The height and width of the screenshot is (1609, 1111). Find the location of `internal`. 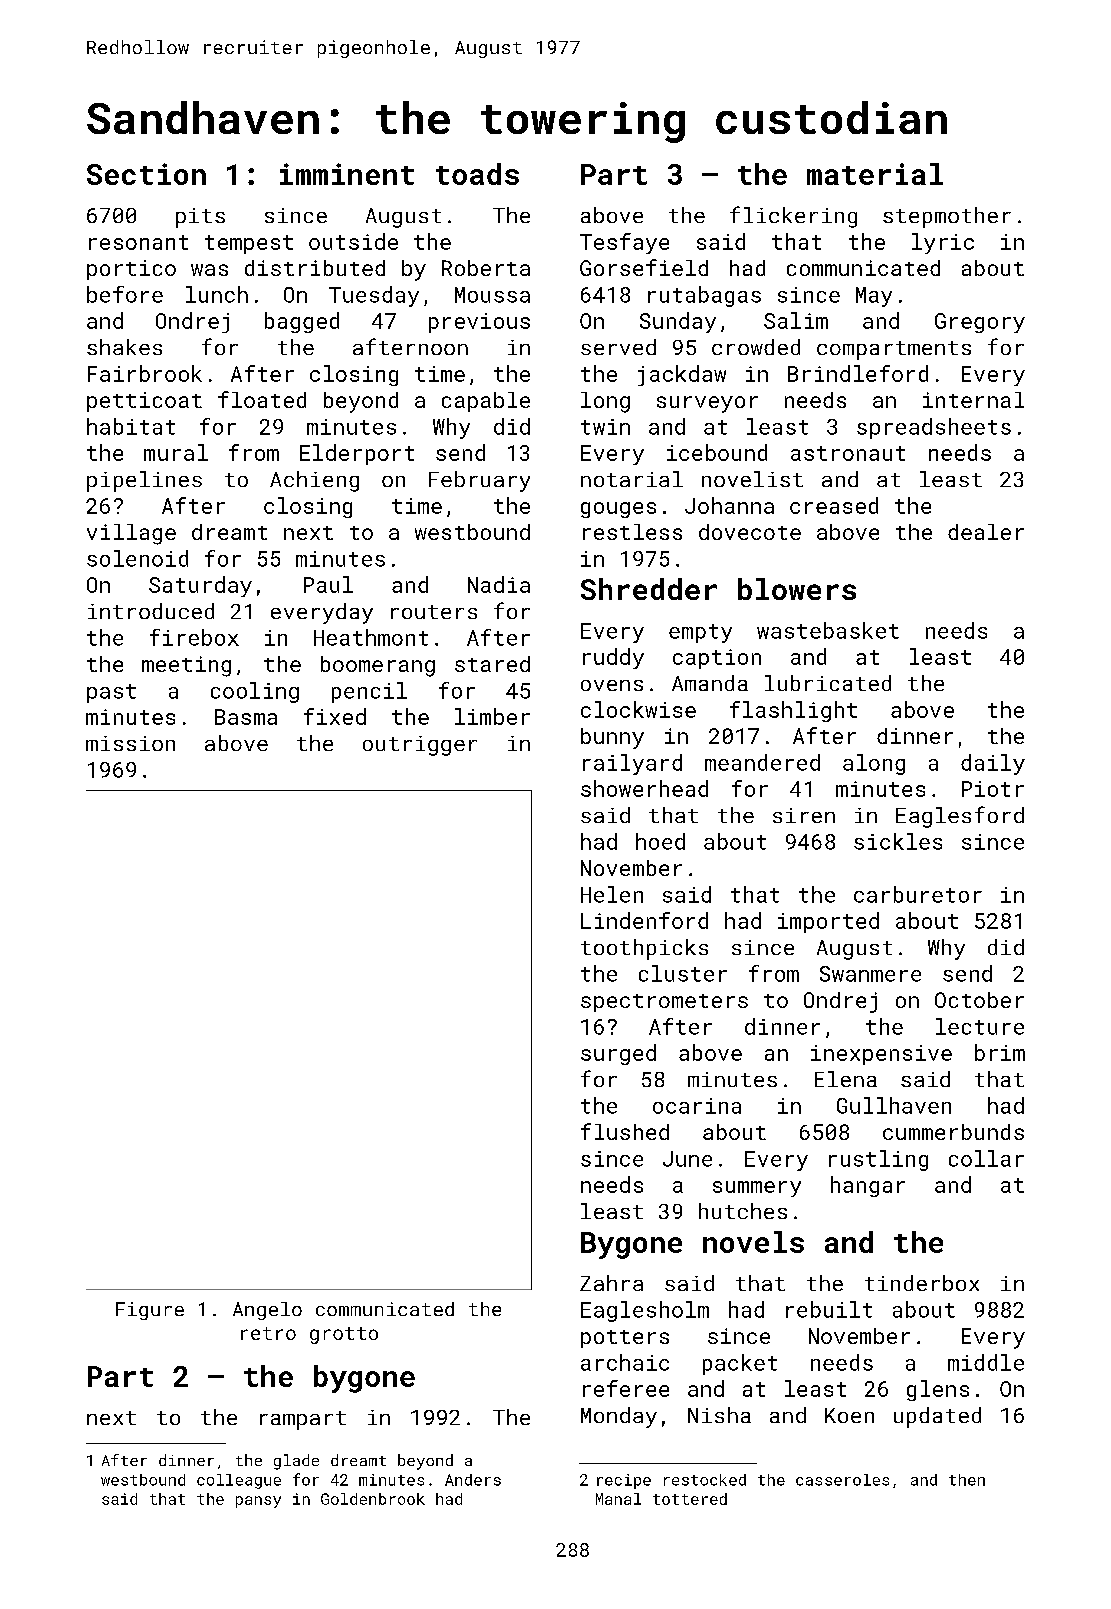

internal is located at coordinates (973, 400).
